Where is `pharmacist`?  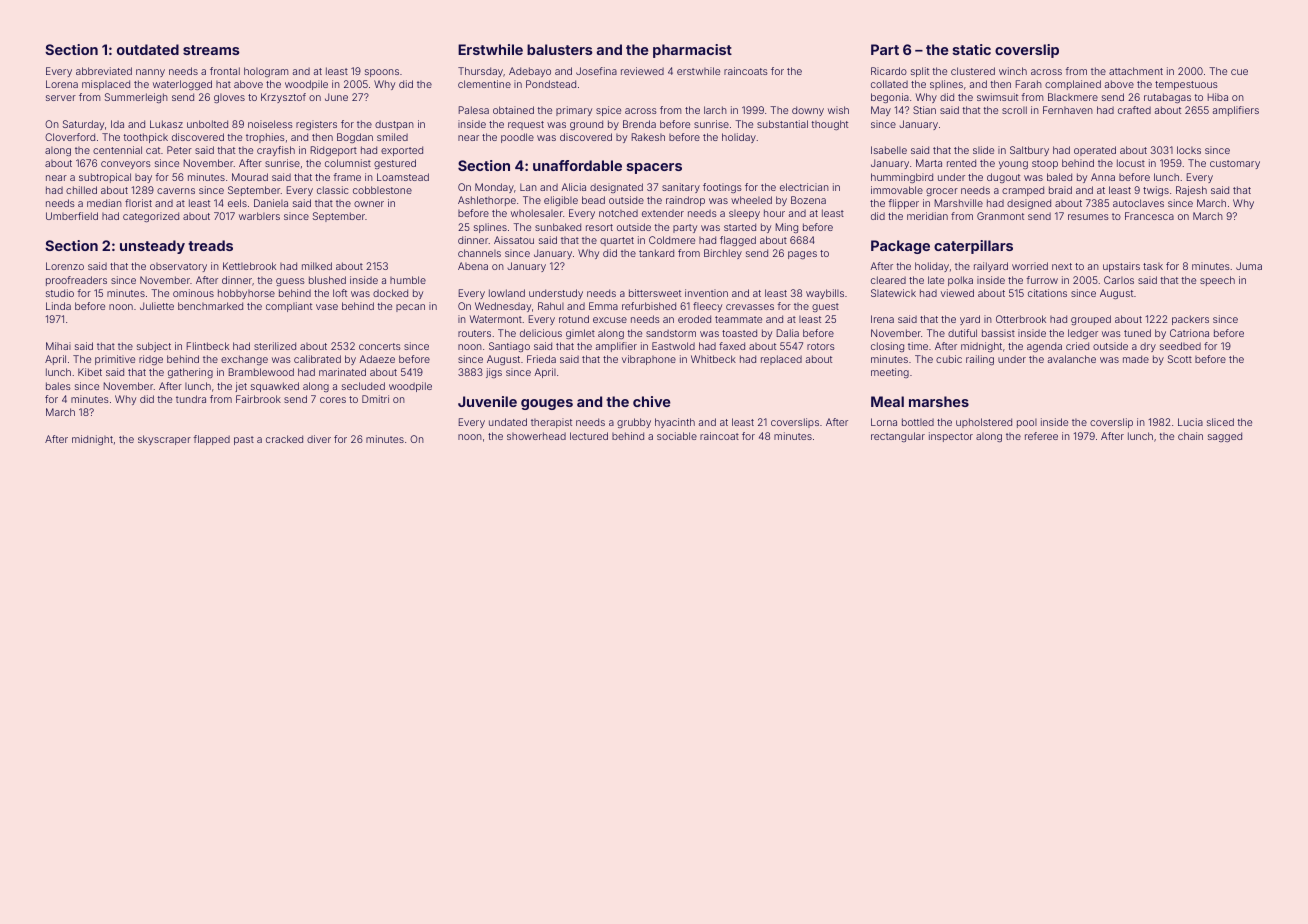
pharmacist is located at coordinates (692, 51).
